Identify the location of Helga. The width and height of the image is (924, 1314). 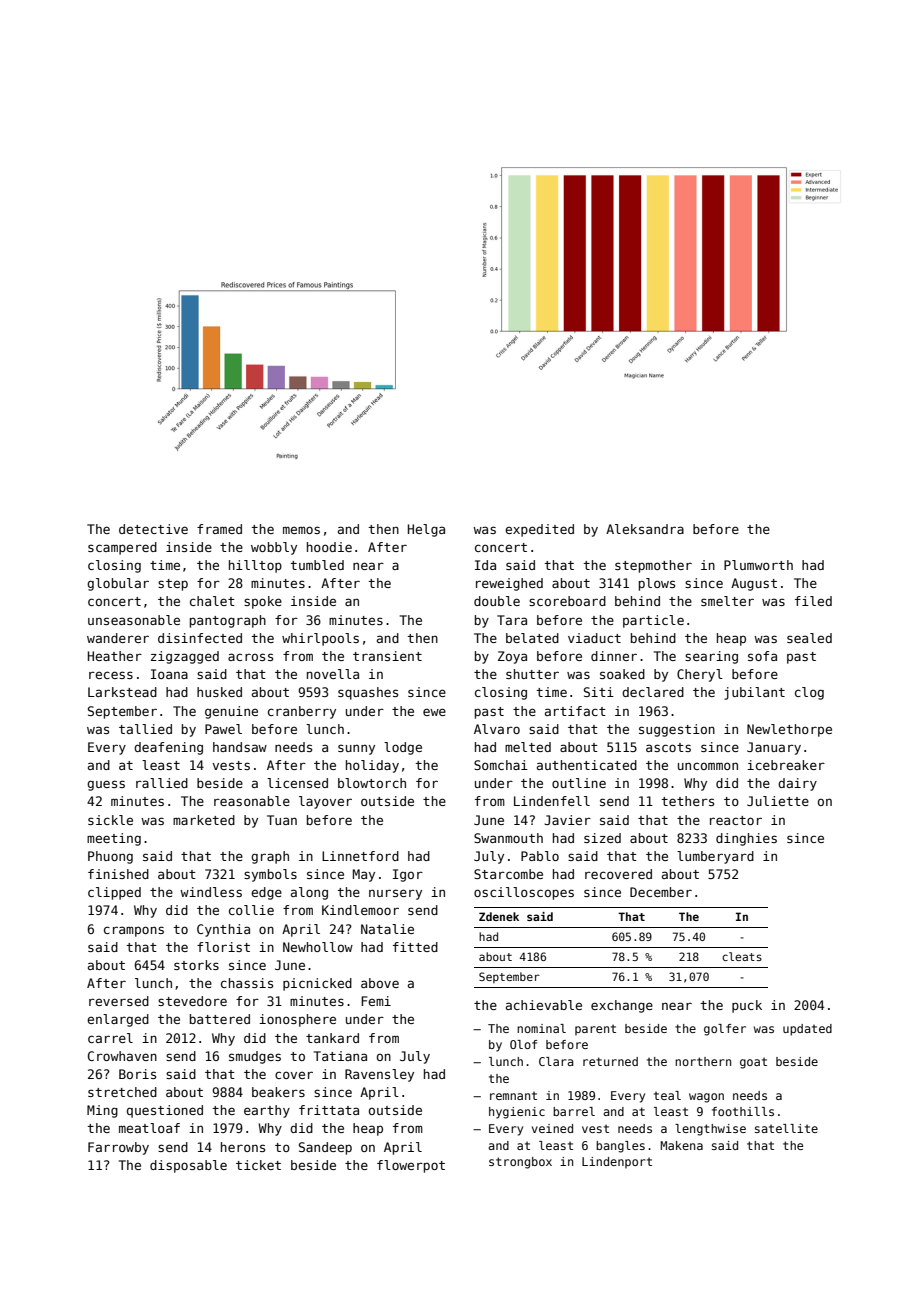
(426, 530).
